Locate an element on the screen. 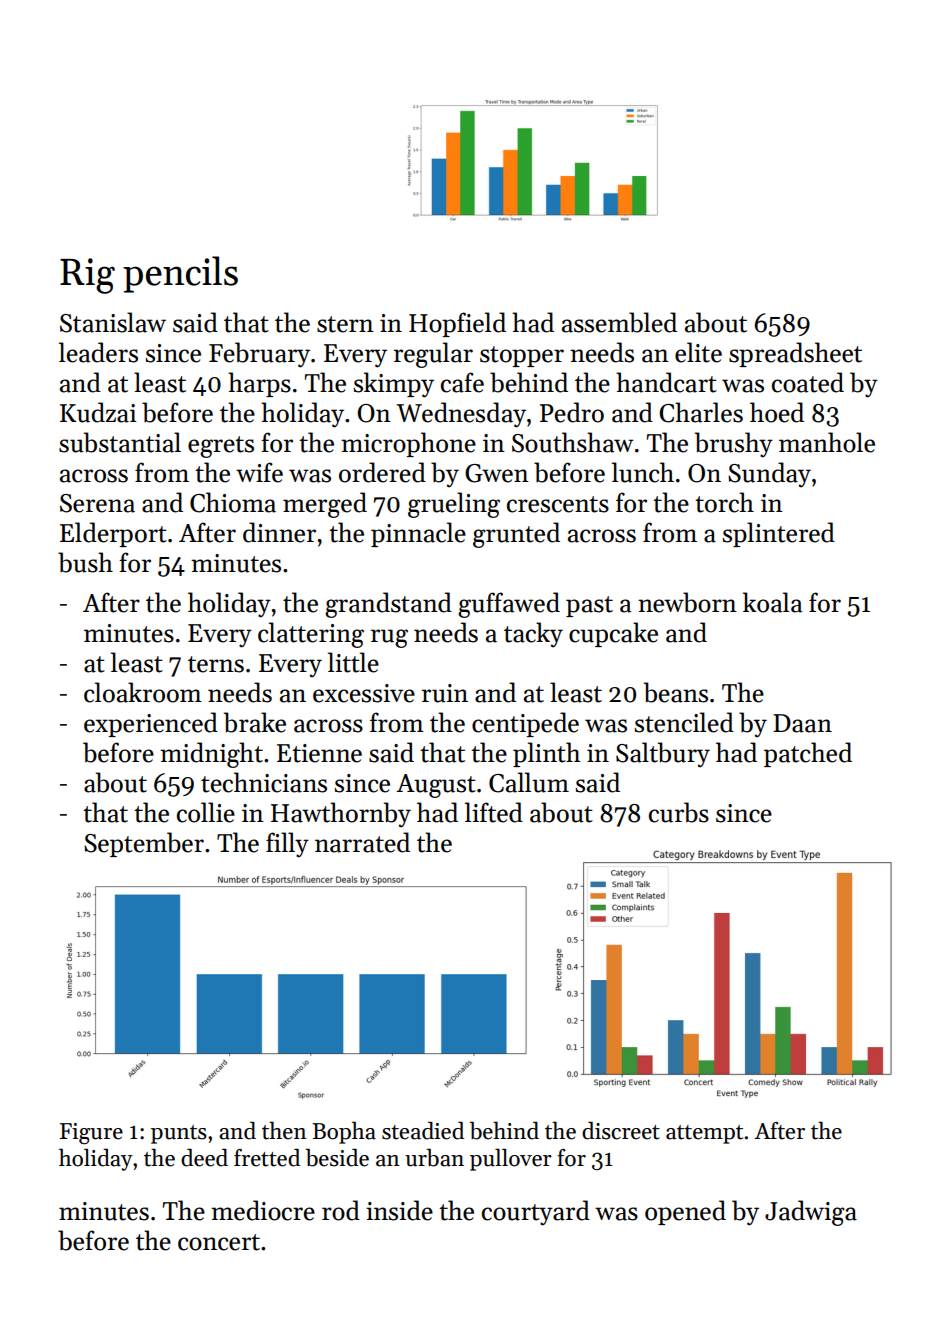 The image size is (943, 1338). narrated is located at coordinates (362, 842).
